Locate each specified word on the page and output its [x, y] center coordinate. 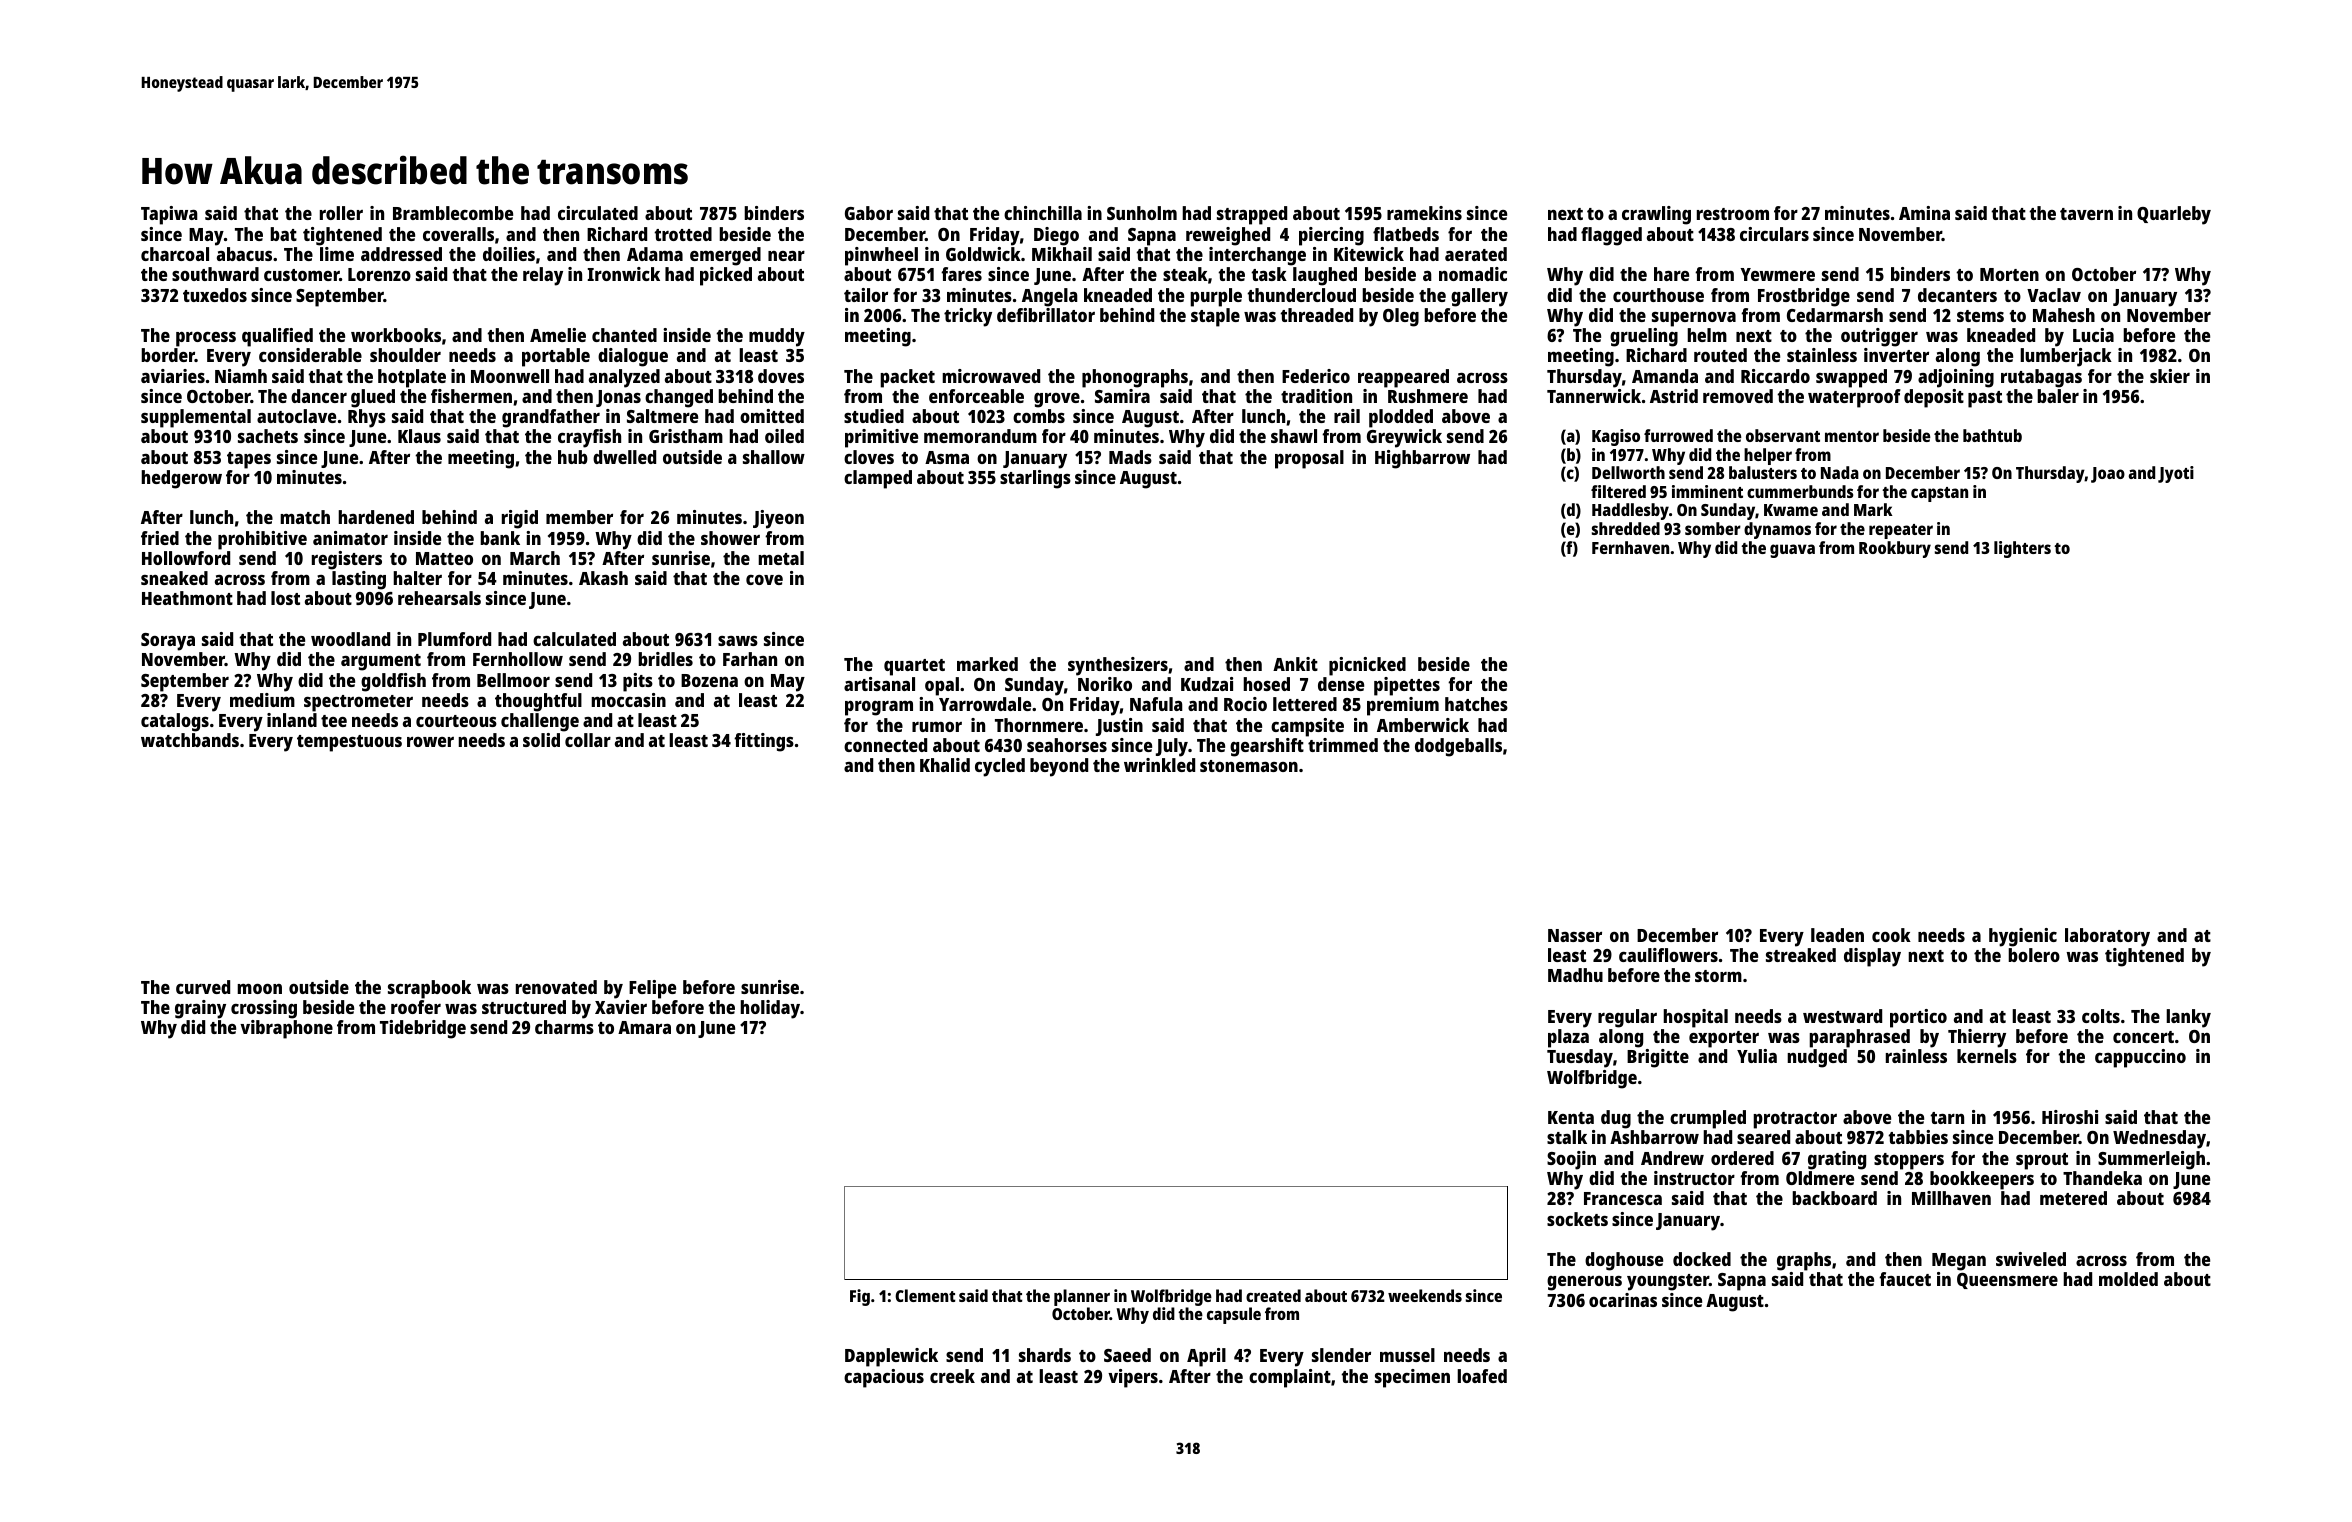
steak [1185, 274]
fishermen [471, 396]
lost [285, 598]
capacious [884, 1378]
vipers [1133, 1378]
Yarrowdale [985, 704]
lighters [2022, 549]
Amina [1924, 213]
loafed [1482, 1376]
